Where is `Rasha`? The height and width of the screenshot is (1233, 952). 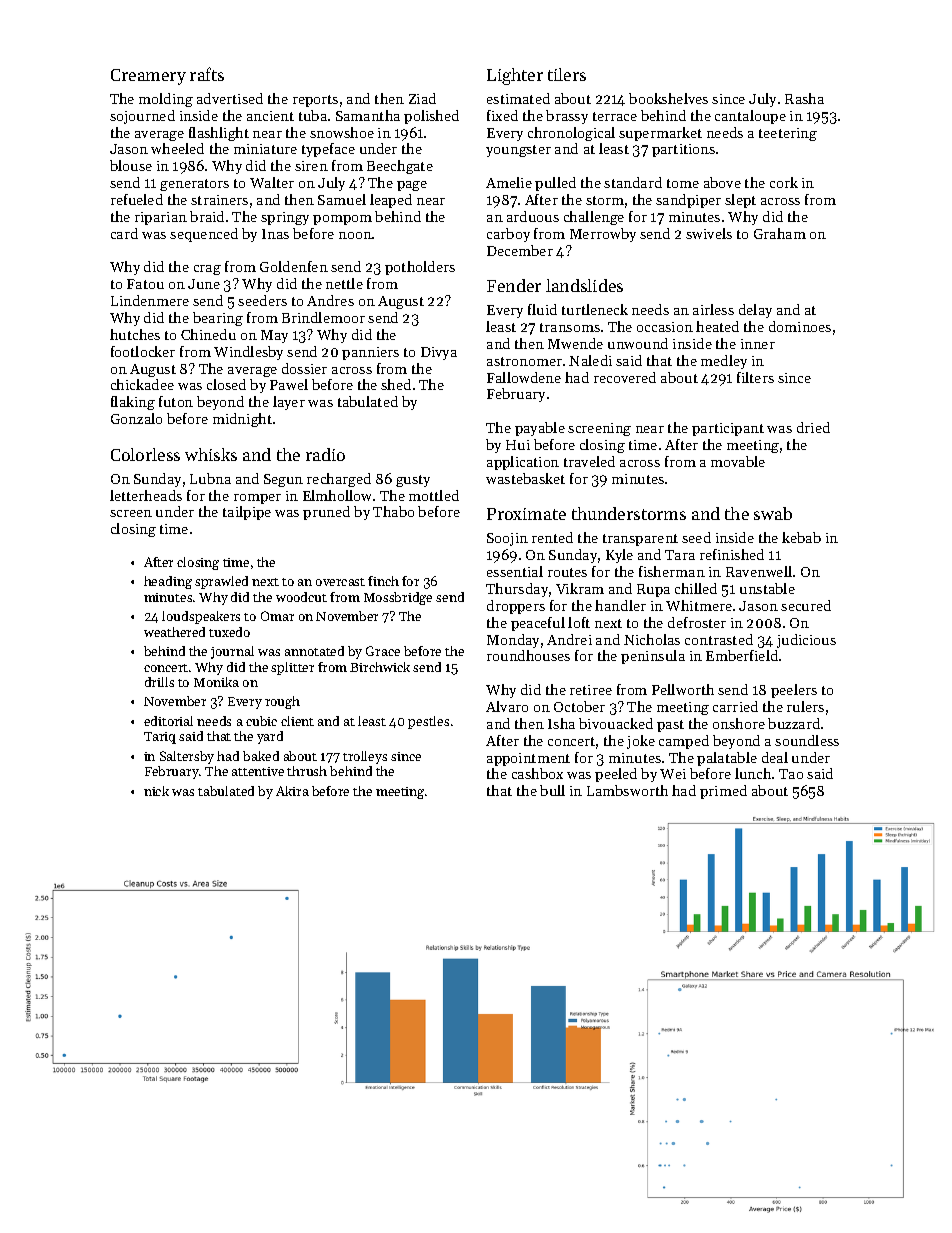
Rasha is located at coordinates (804, 98).
